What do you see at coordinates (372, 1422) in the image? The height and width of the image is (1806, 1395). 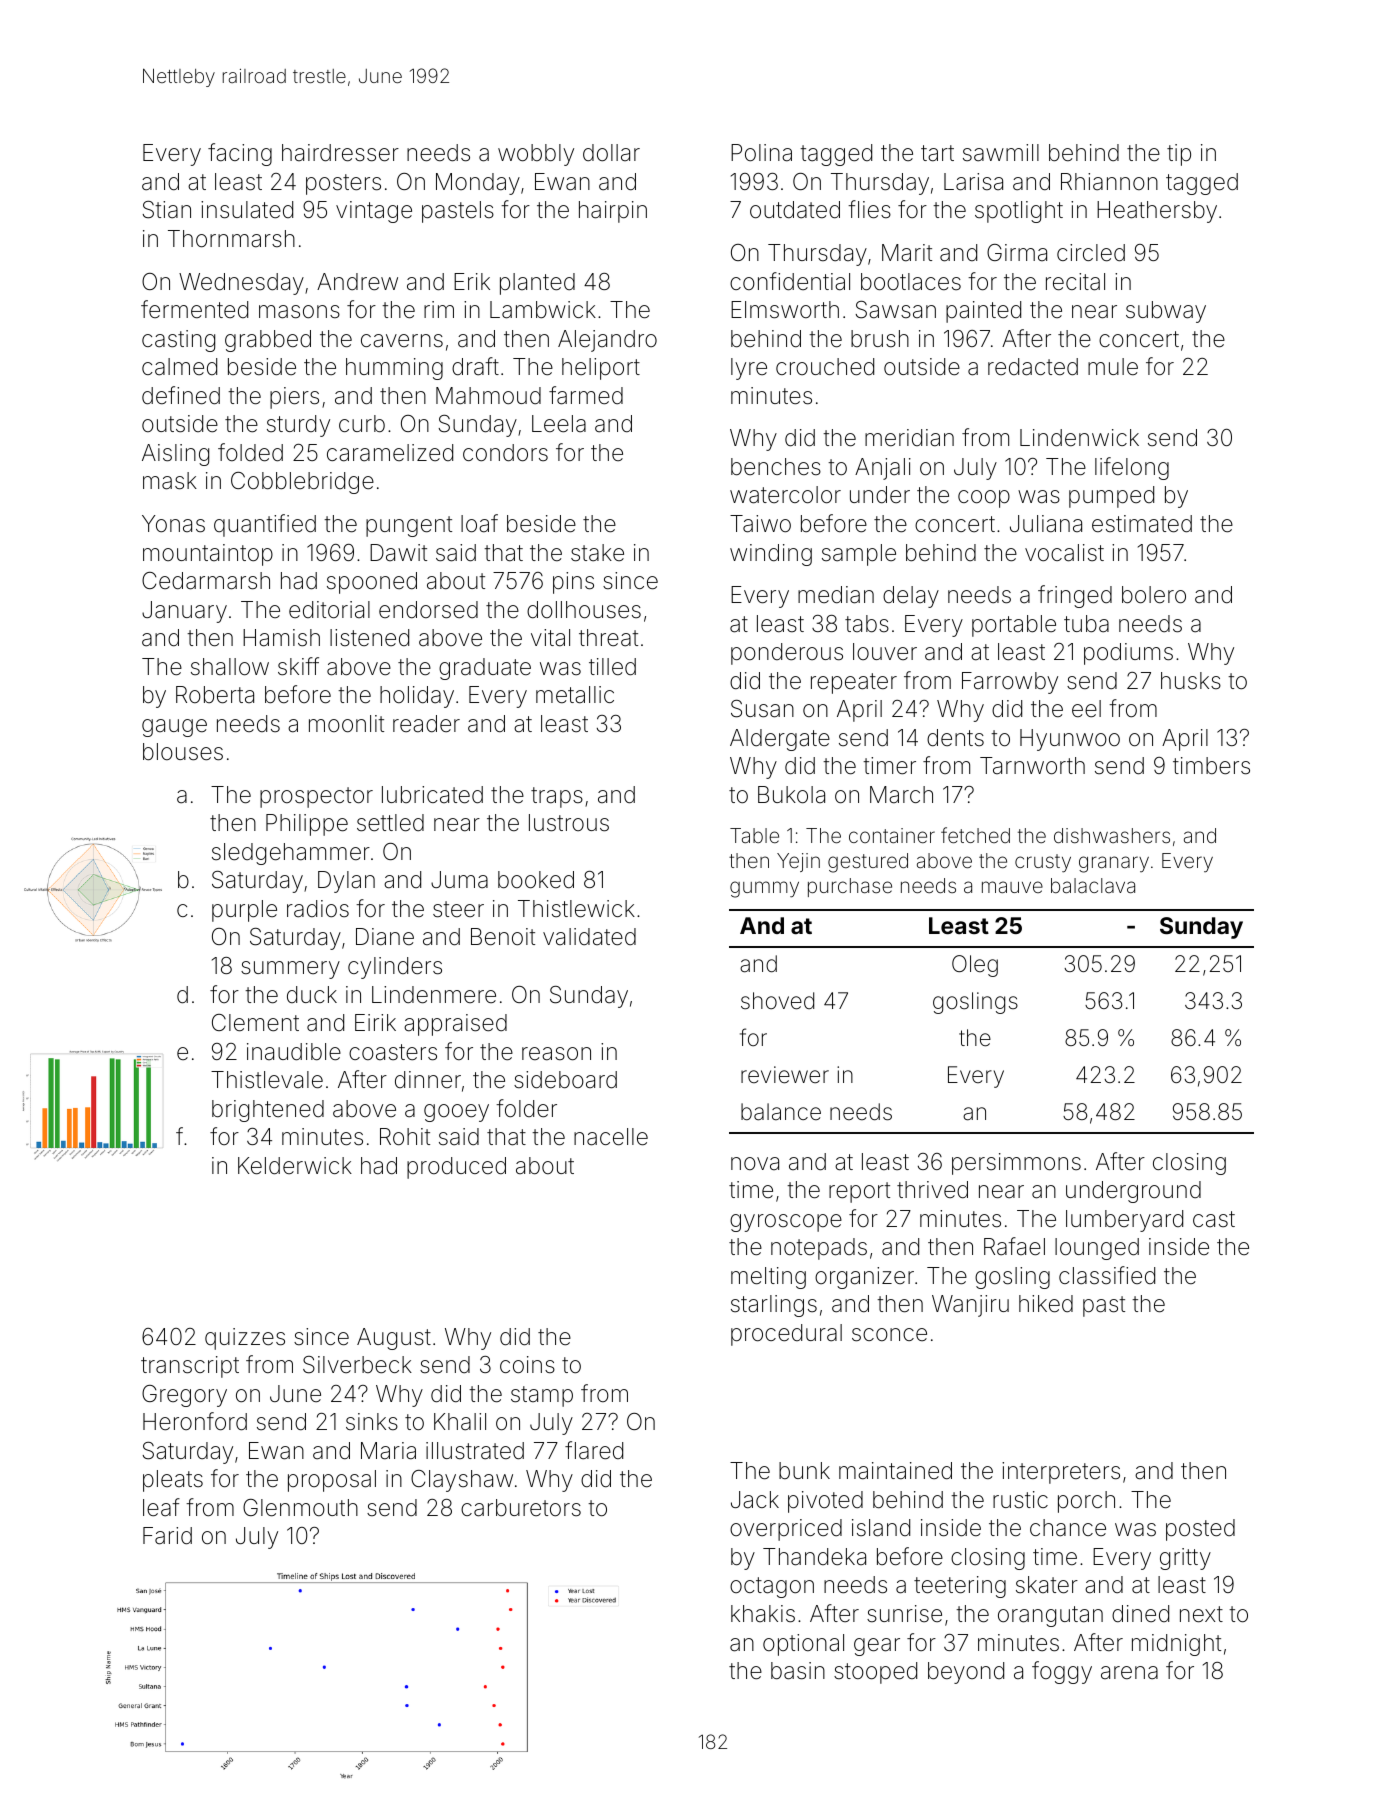 I see `sinks` at bounding box center [372, 1422].
